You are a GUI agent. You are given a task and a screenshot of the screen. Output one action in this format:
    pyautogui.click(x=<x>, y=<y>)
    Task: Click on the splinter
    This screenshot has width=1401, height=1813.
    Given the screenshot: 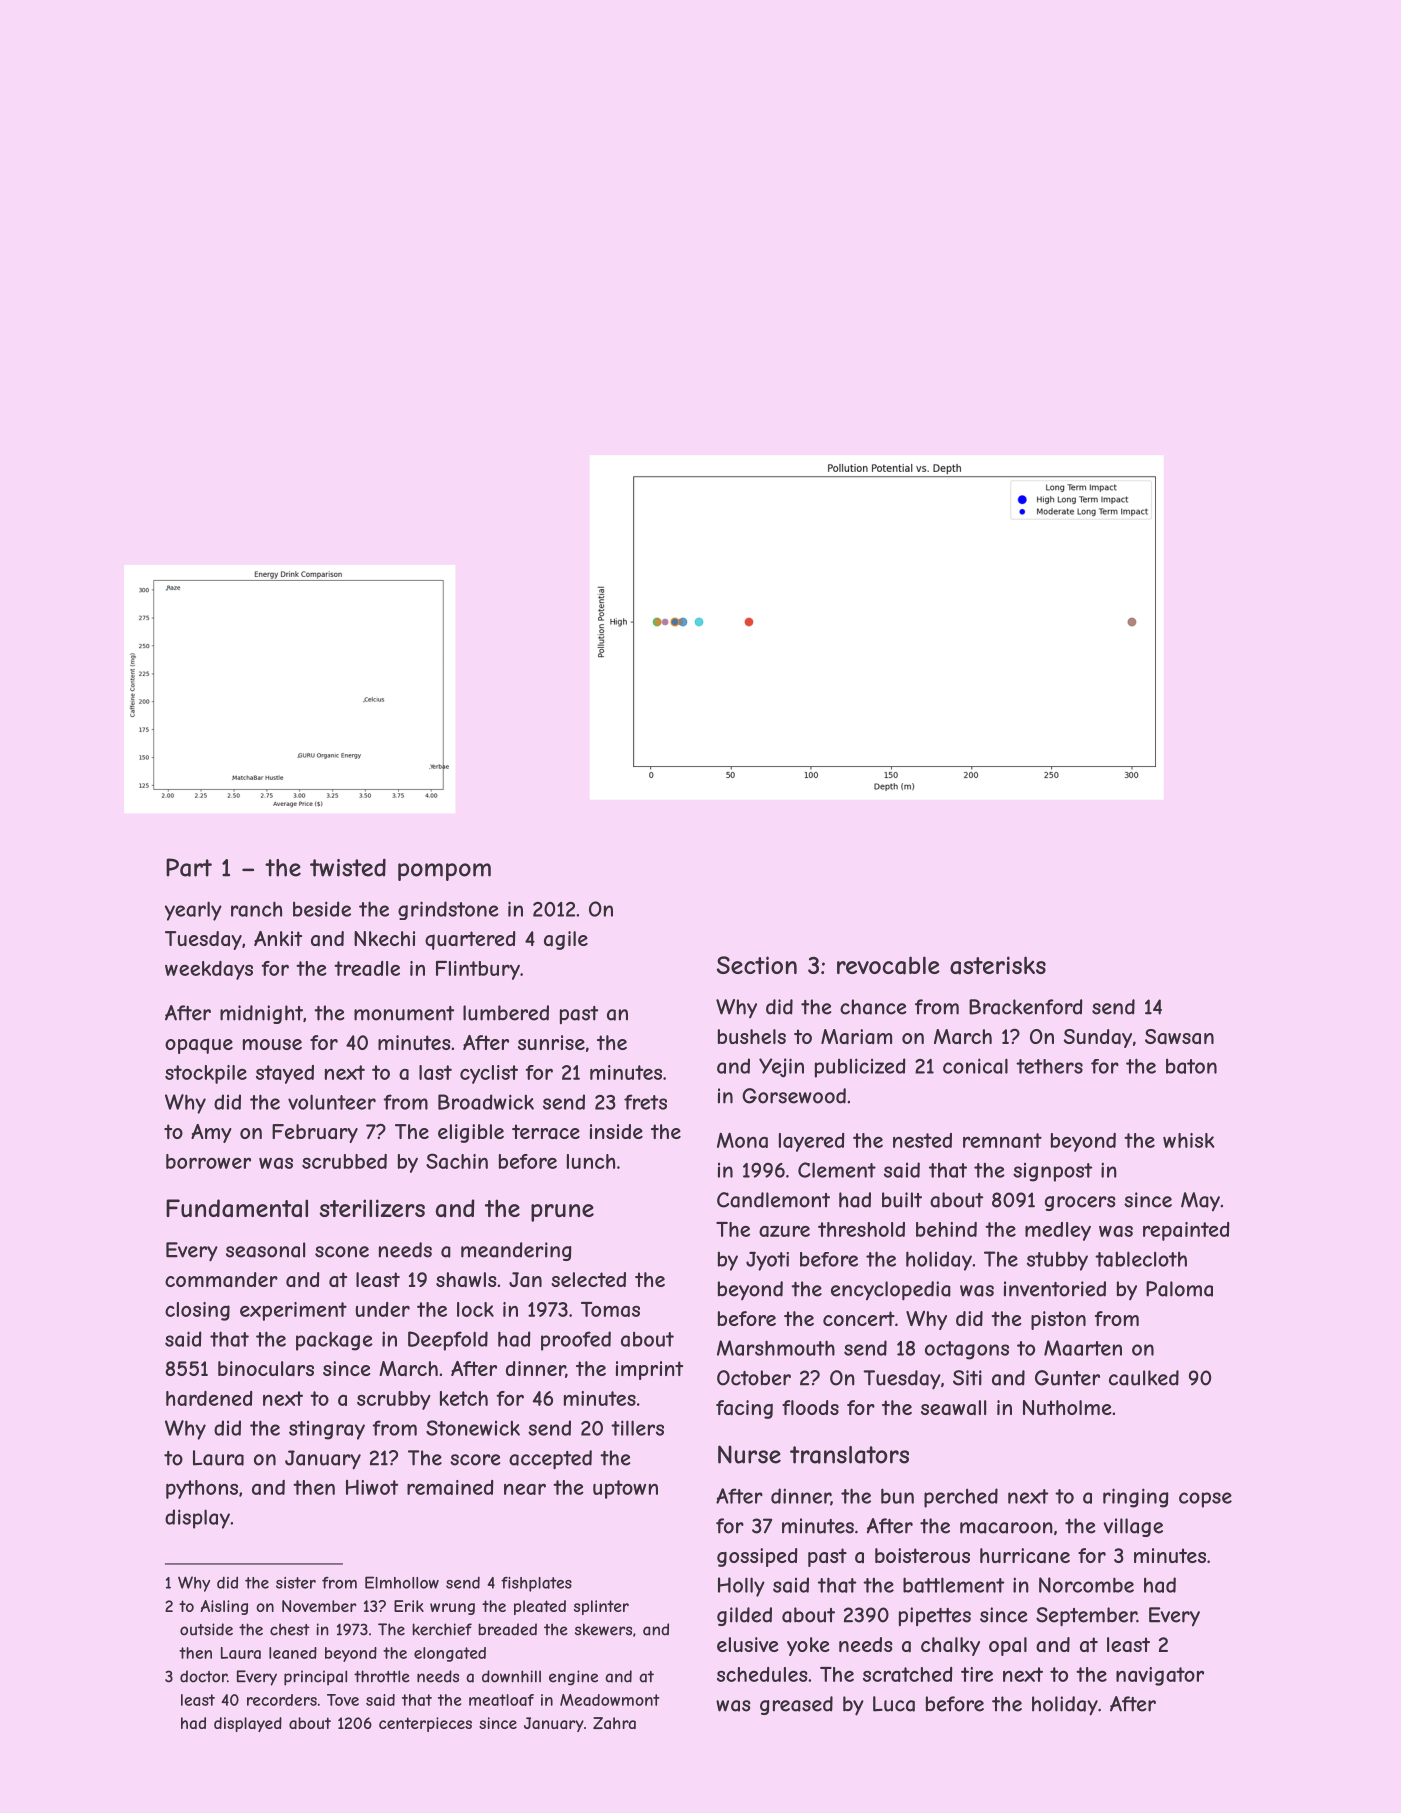 What is the action you would take?
    pyautogui.click(x=601, y=1607)
